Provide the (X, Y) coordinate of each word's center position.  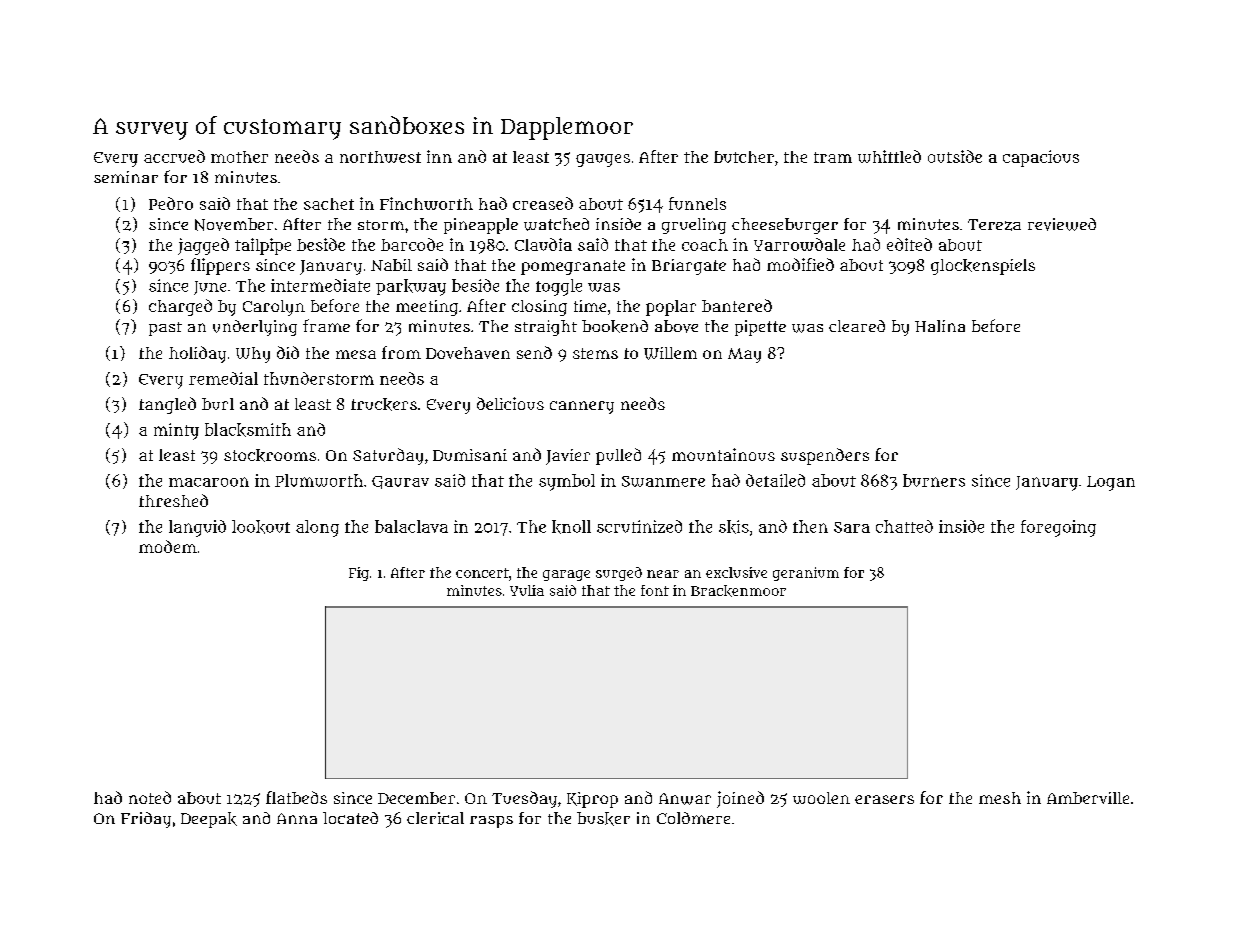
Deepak (209, 820)
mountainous (723, 454)
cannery (582, 407)
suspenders (825, 456)
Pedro (171, 203)
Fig (359, 574)
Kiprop (592, 800)
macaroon (209, 482)
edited (909, 244)
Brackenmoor (738, 591)
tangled (167, 405)
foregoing (1058, 528)
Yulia (527, 590)
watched (556, 224)
